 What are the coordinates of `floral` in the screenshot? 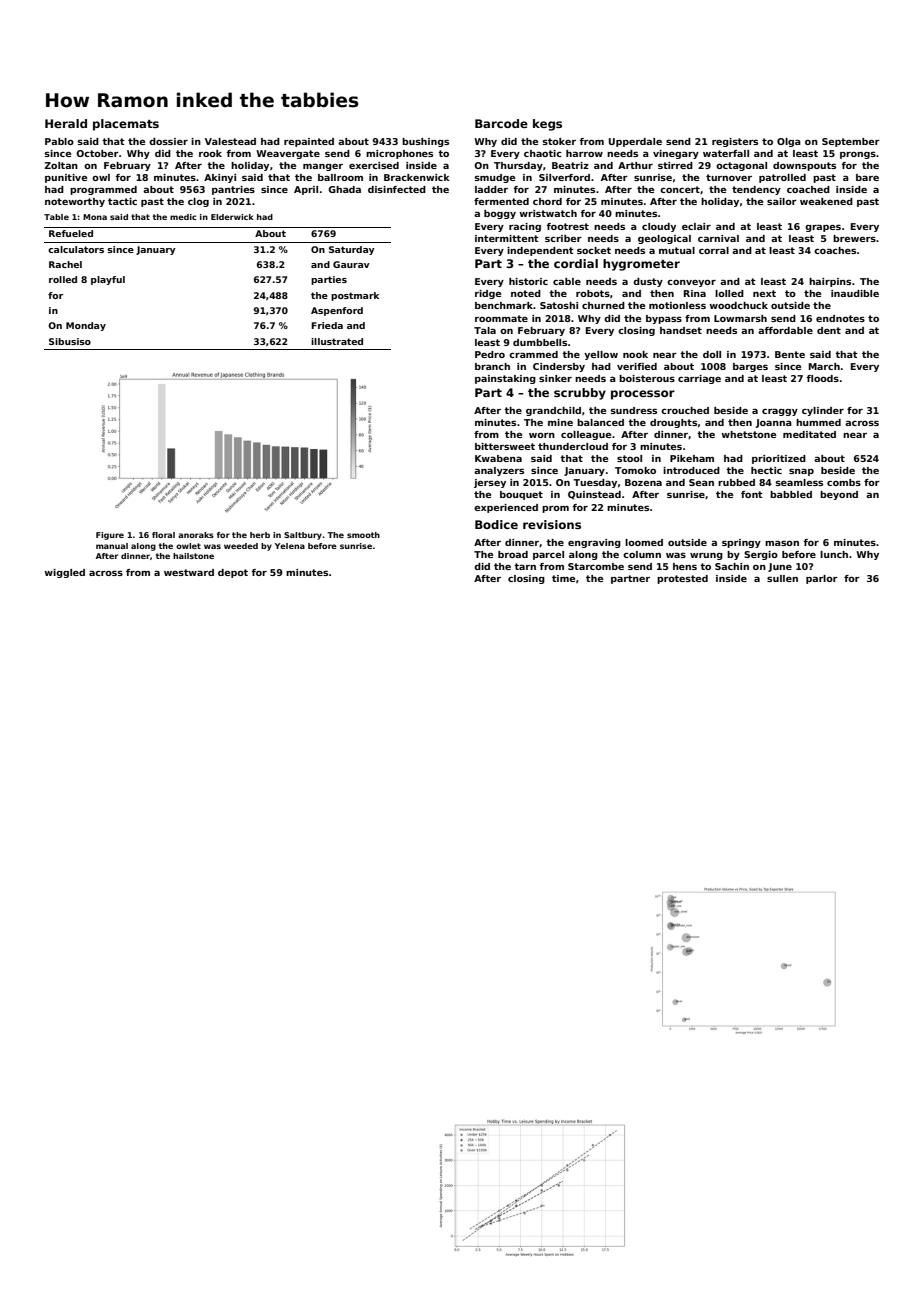 It's located at (163, 535).
